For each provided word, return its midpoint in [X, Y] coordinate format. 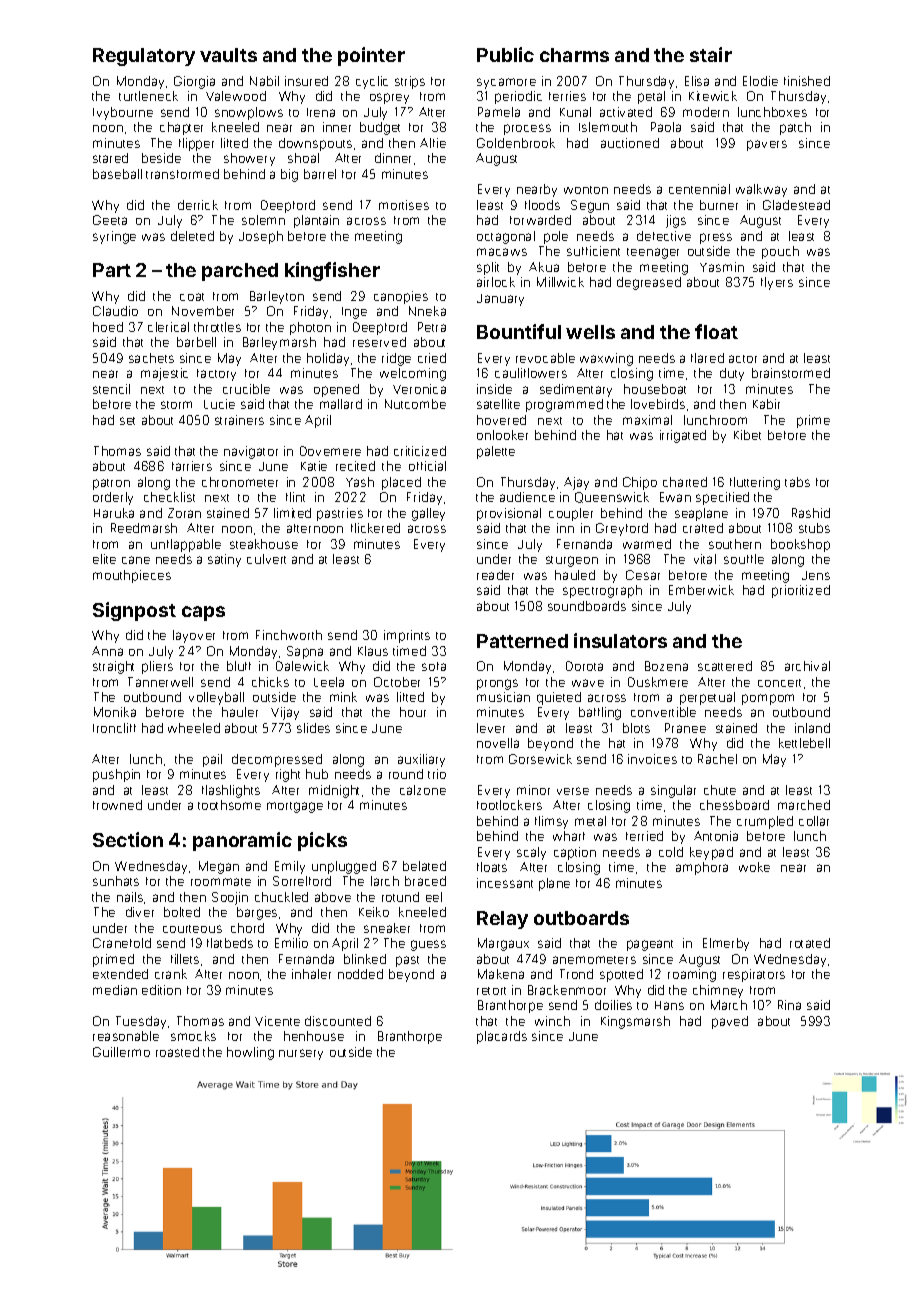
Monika [115, 712]
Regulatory [144, 57]
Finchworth [289, 635]
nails [130, 897]
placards [502, 1037]
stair [711, 54]
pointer [371, 56]
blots [636, 728]
